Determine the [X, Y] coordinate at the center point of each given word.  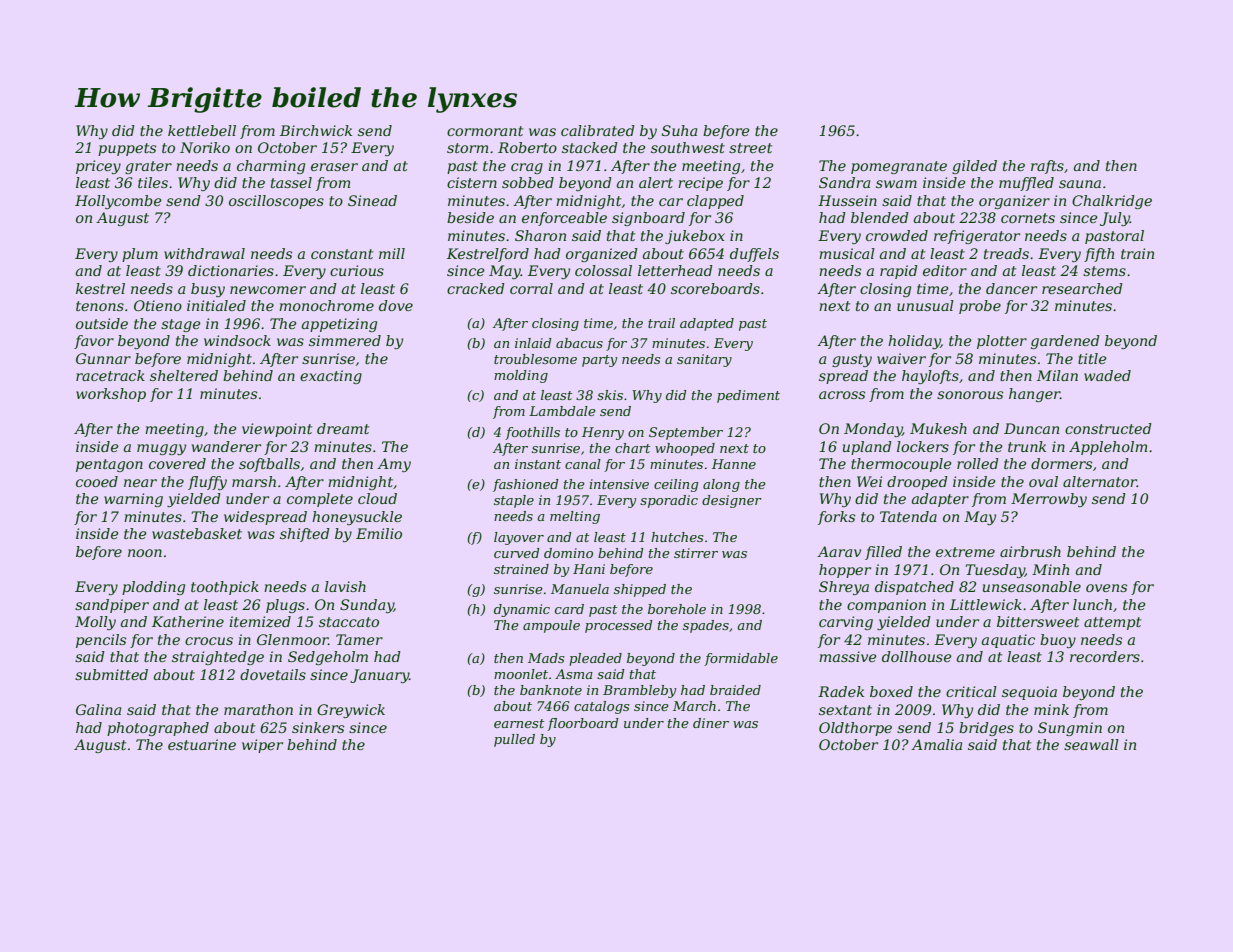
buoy [1058, 641]
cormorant [485, 131]
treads [1006, 253]
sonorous [970, 395]
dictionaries [231, 270]
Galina [98, 709]
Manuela [580, 589]
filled [883, 553]
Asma [574, 674]
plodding [153, 588]
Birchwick [316, 130]
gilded [974, 167]
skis [610, 395]
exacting [331, 377]
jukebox [695, 237]
